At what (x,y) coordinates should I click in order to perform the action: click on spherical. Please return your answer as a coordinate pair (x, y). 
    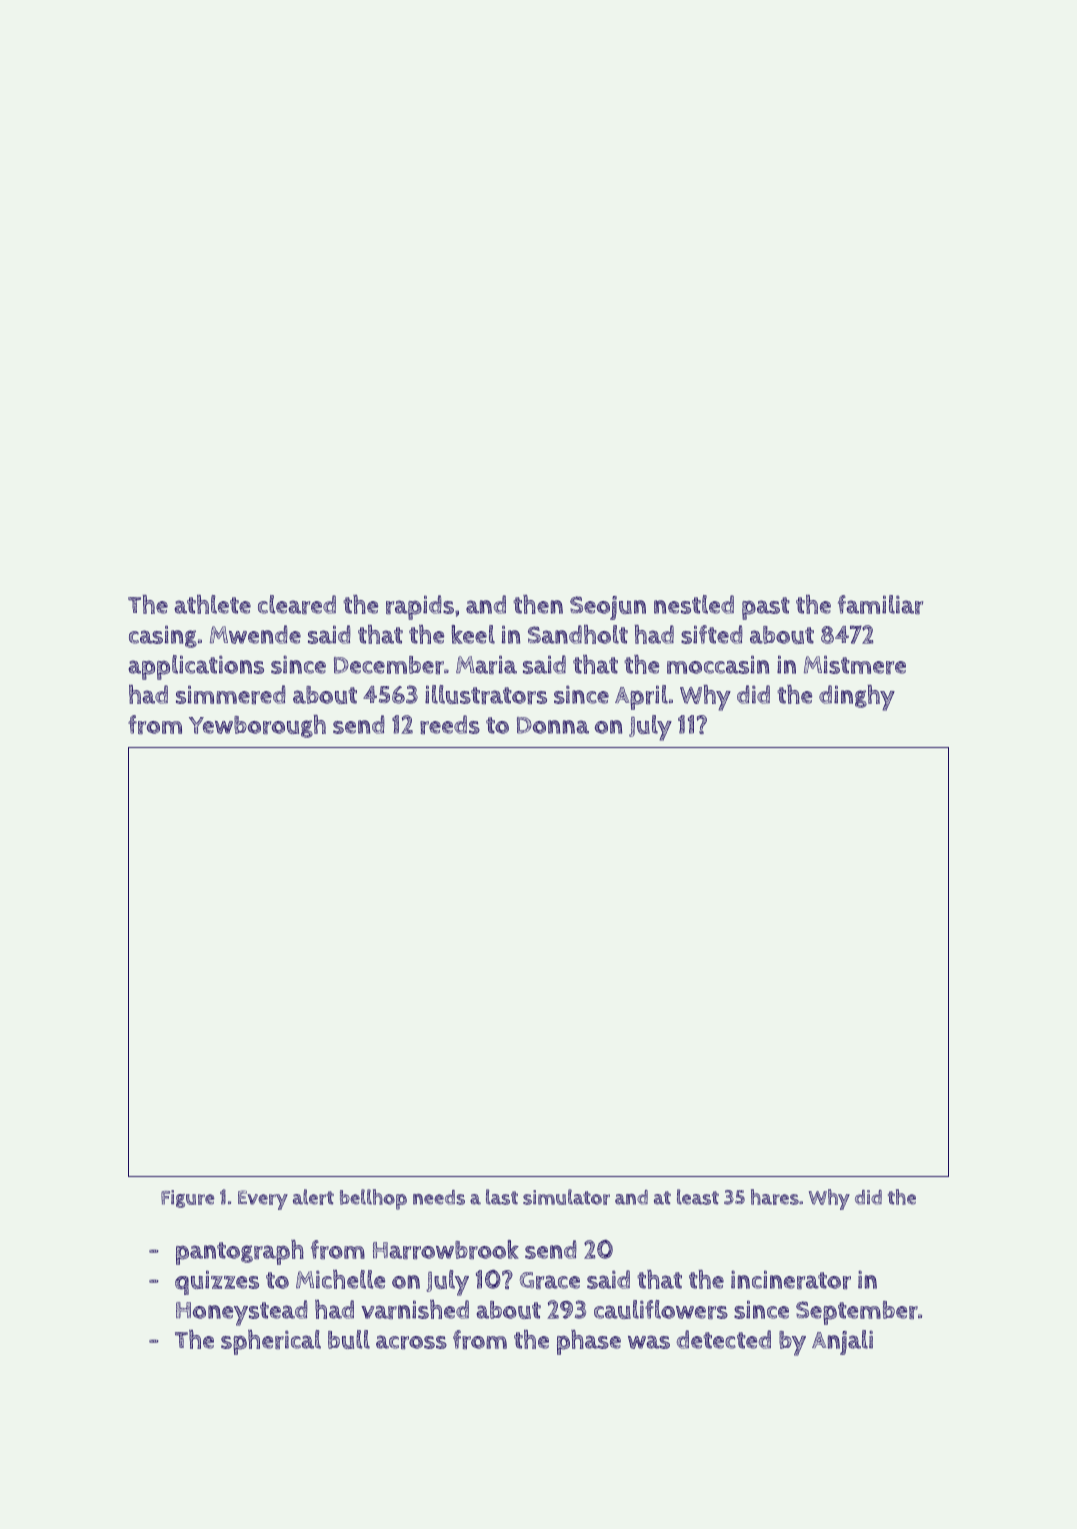
    Looking at the image, I should click on (271, 1342).
